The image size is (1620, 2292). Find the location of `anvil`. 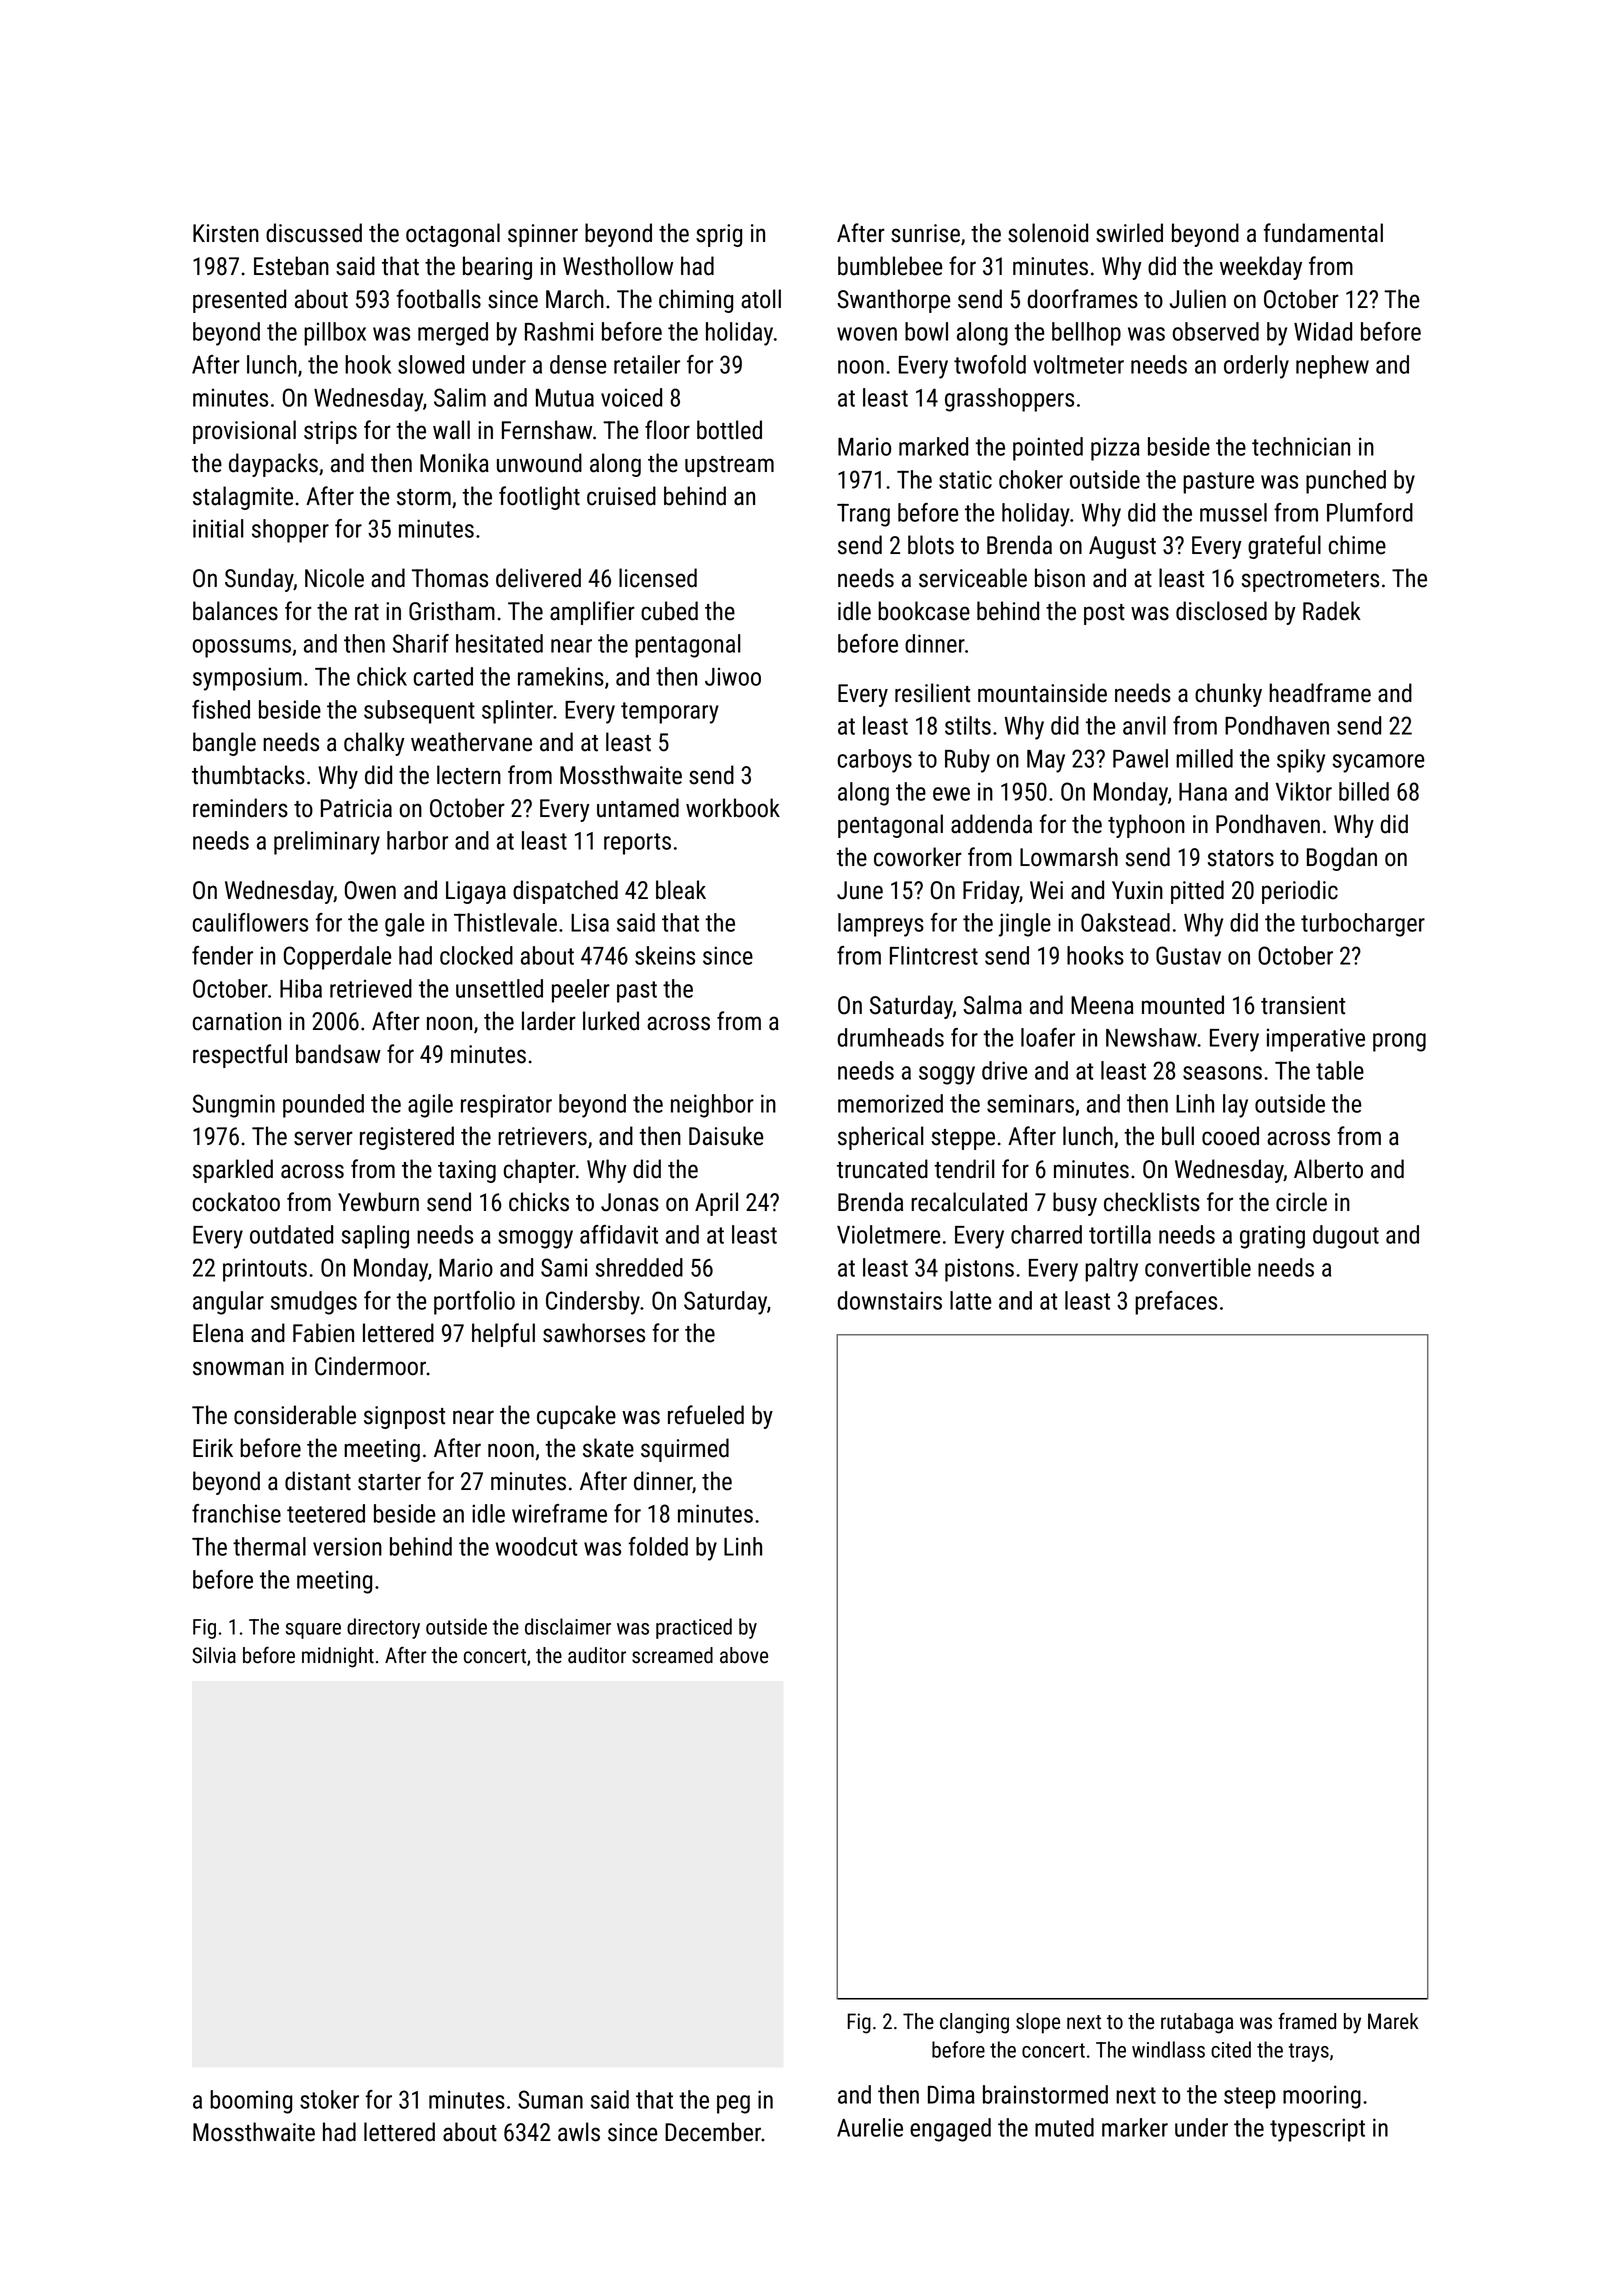

anvil is located at coordinates (1144, 725).
